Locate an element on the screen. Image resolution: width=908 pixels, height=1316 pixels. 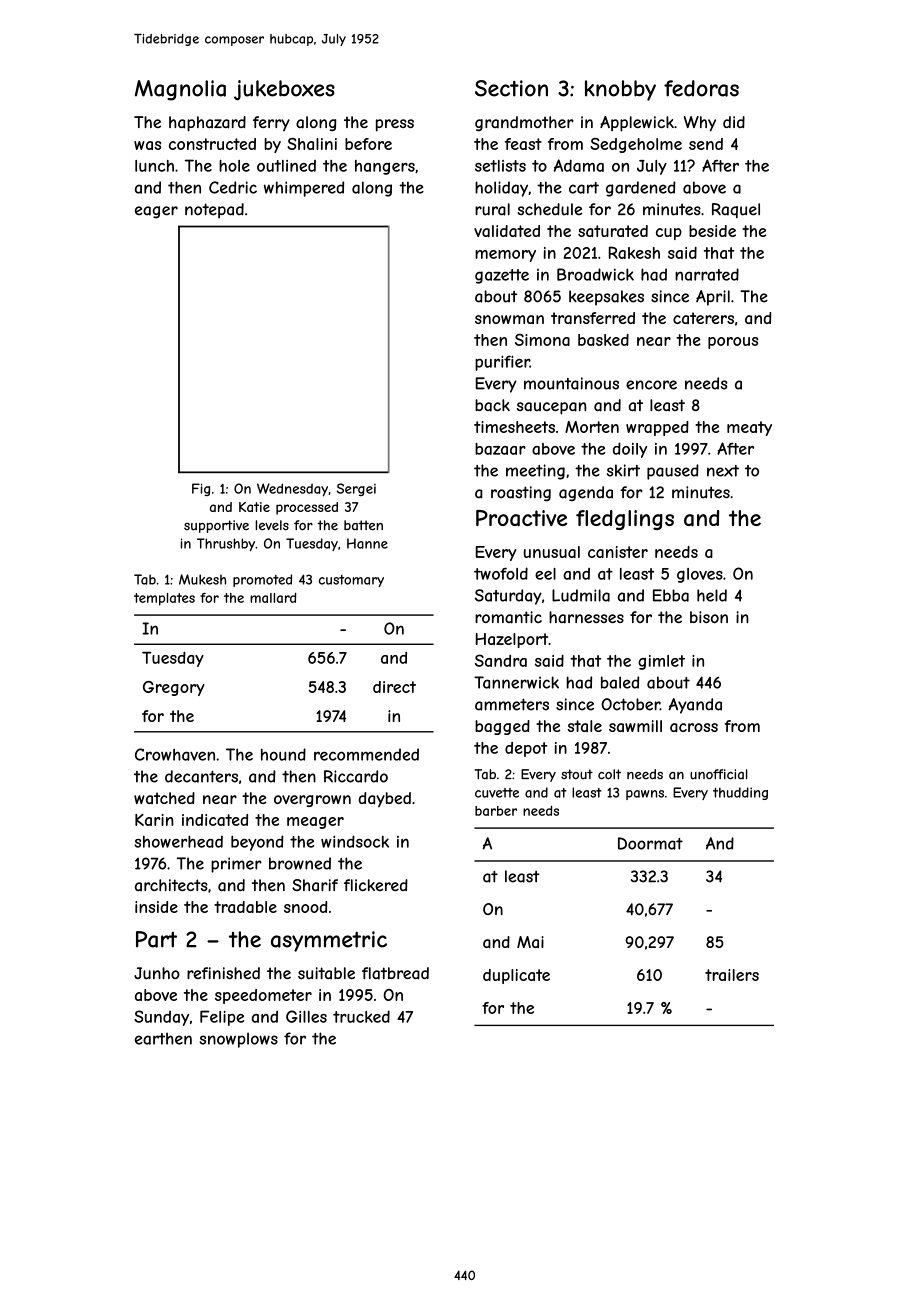
bazaar is located at coordinates (500, 449).
